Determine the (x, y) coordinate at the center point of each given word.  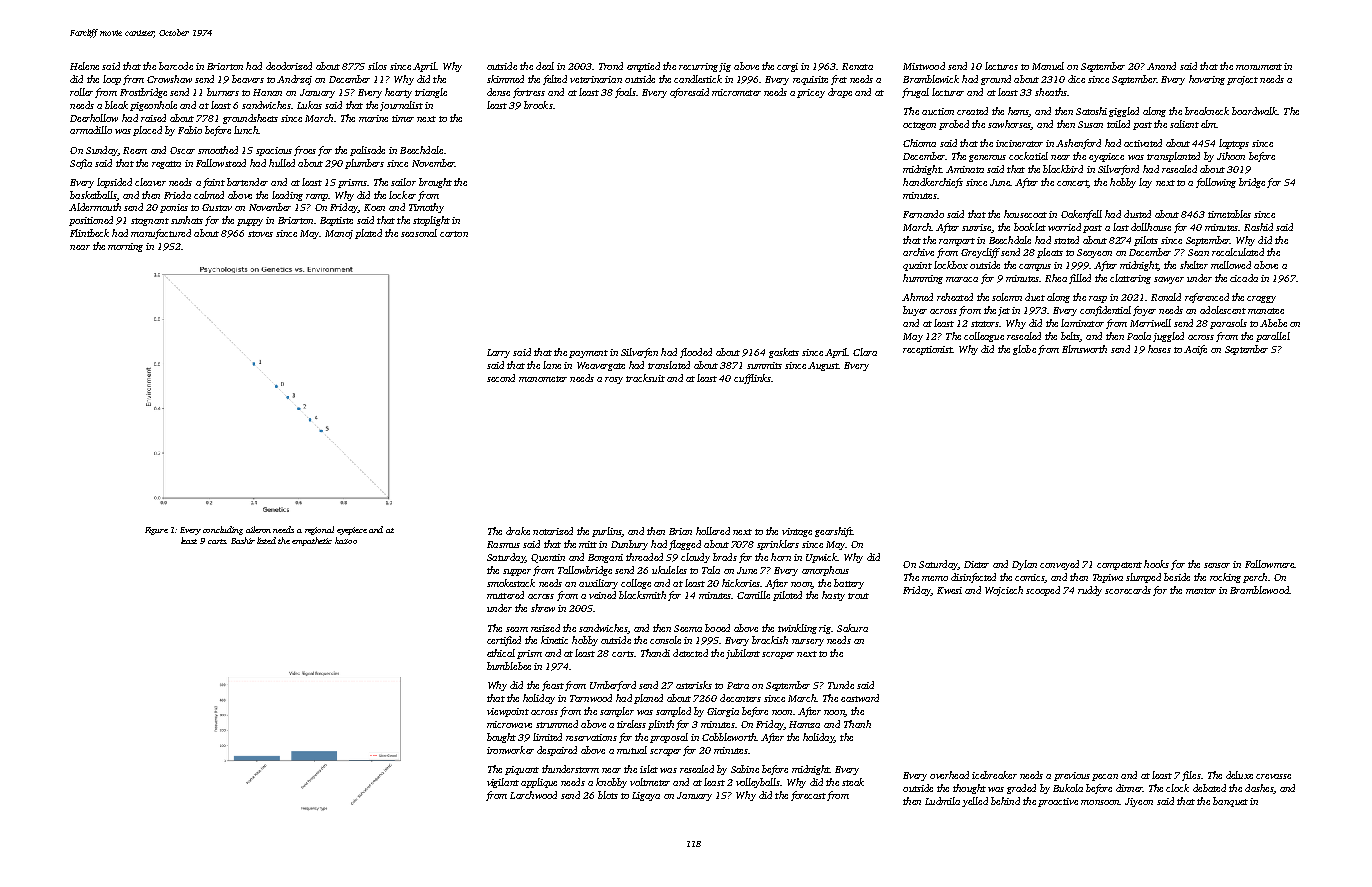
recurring (698, 67)
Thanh (857, 724)
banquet (1230, 802)
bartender (247, 182)
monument (1259, 67)
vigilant (503, 783)
